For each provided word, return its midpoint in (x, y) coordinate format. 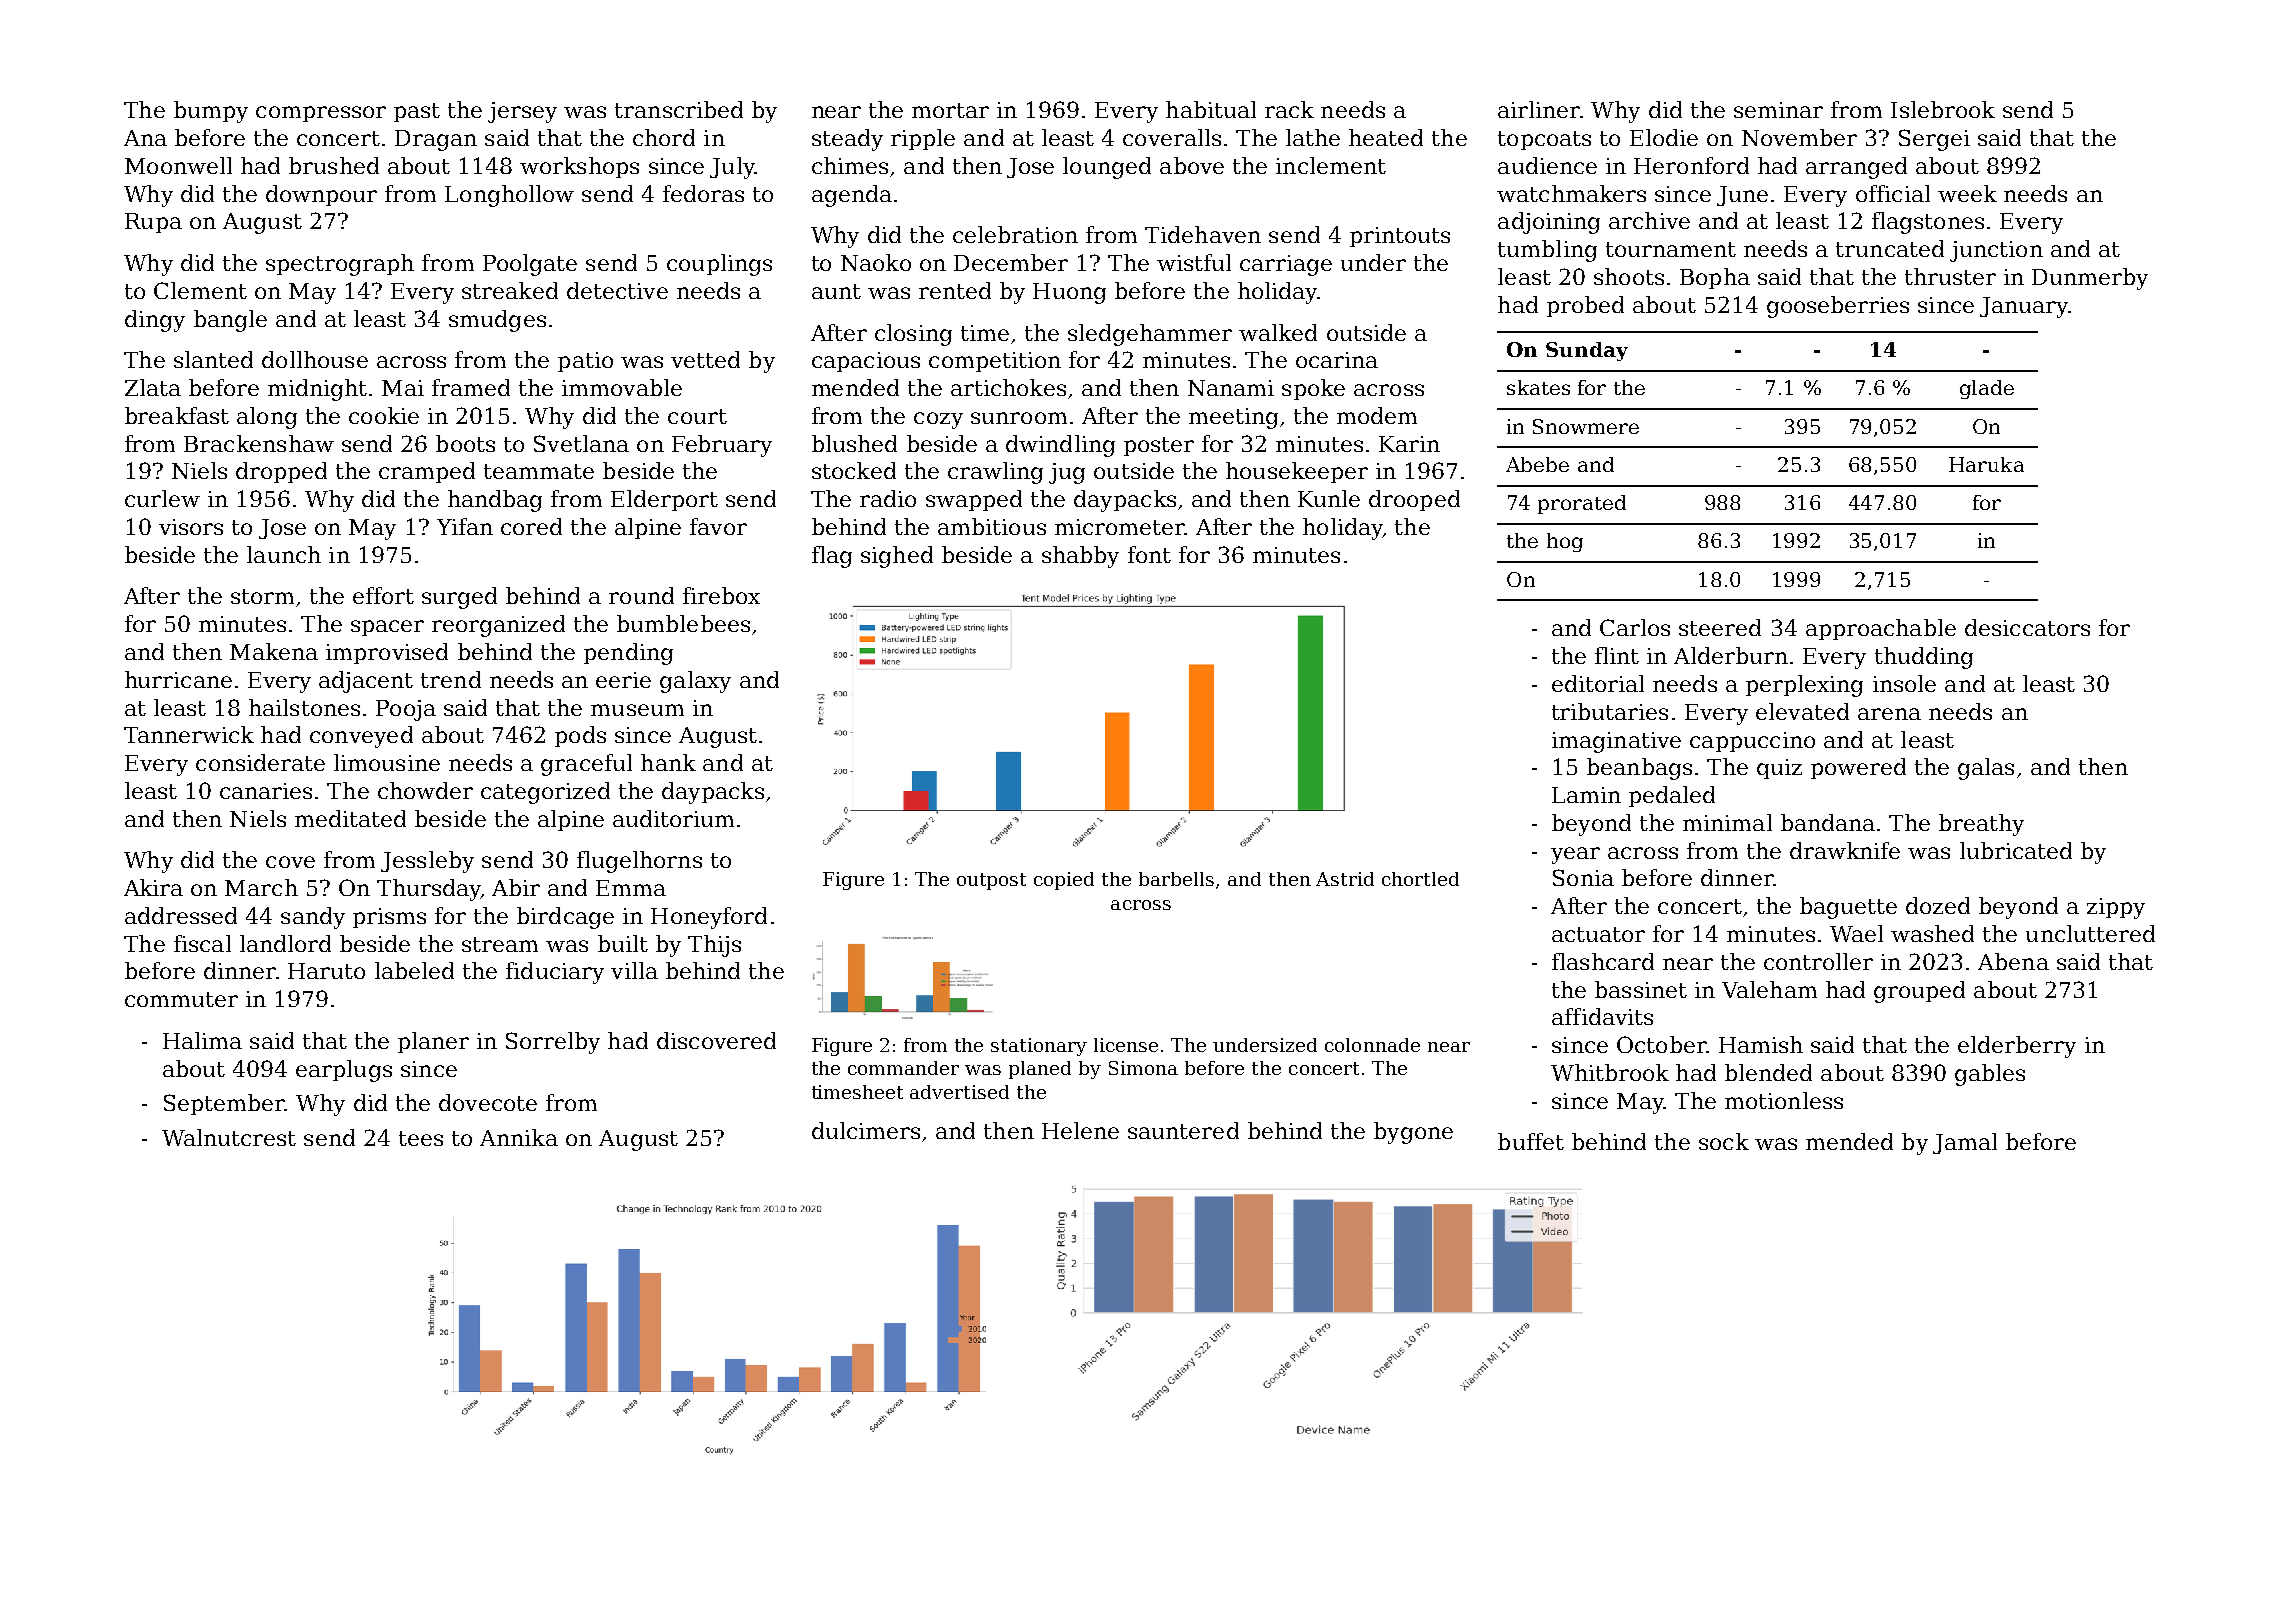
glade (1987, 389)
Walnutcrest (229, 1137)
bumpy (211, 112)
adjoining (1549, 223)
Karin (1409, 444)
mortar (950, 110)
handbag (495, 501)
